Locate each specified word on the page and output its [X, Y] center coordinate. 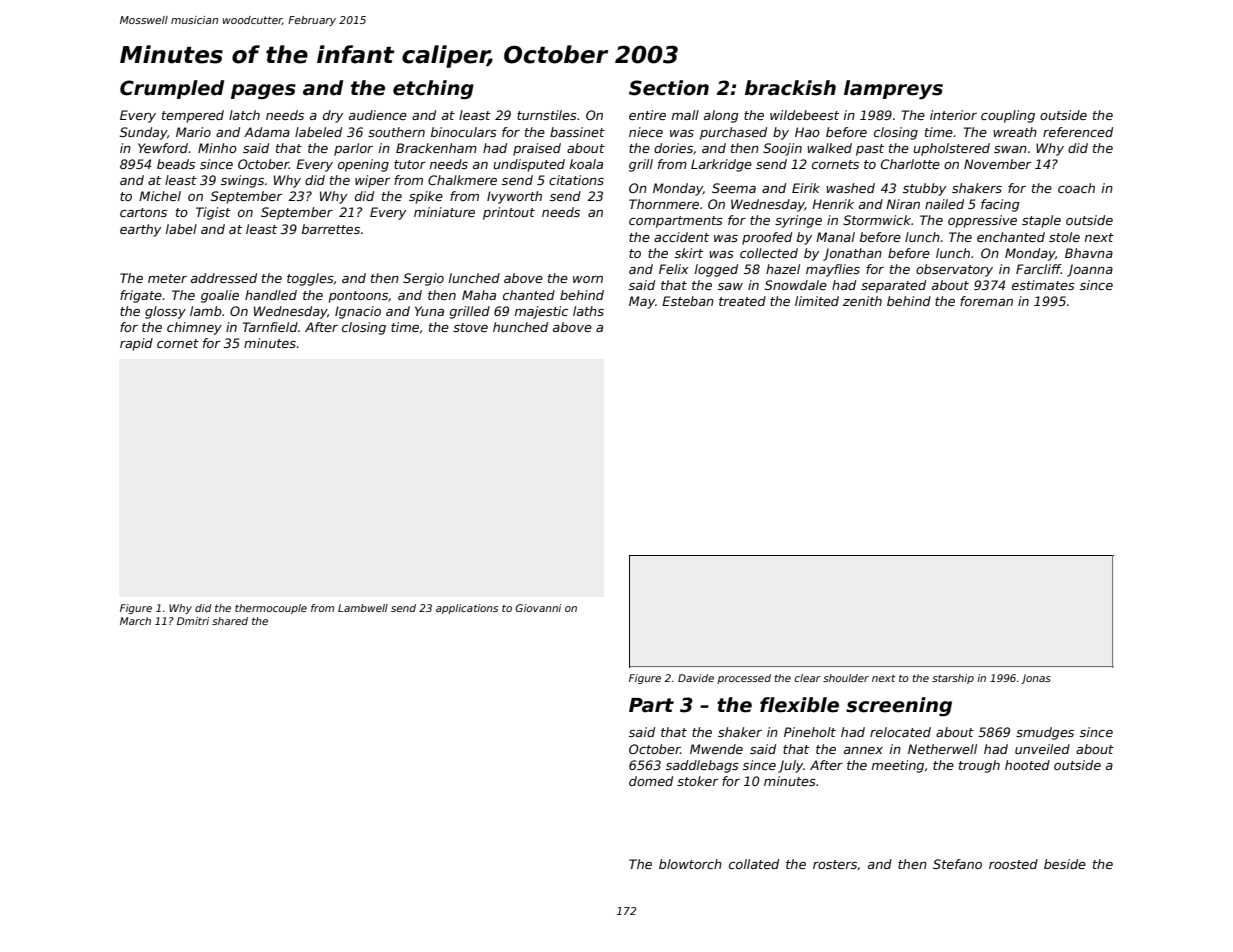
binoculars [464, 132]
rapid [136, 344]
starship [953, 679]
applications [467, 609]
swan [1010, 149]
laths [588, 311]
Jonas [1036, 679]
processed [744, 679]
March [135, 621]
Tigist [213, 213]
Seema [734, 188]
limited [817, 301]
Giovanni [538, 608]
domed [651, 781]
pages [263, 91]
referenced [1078, 132]
